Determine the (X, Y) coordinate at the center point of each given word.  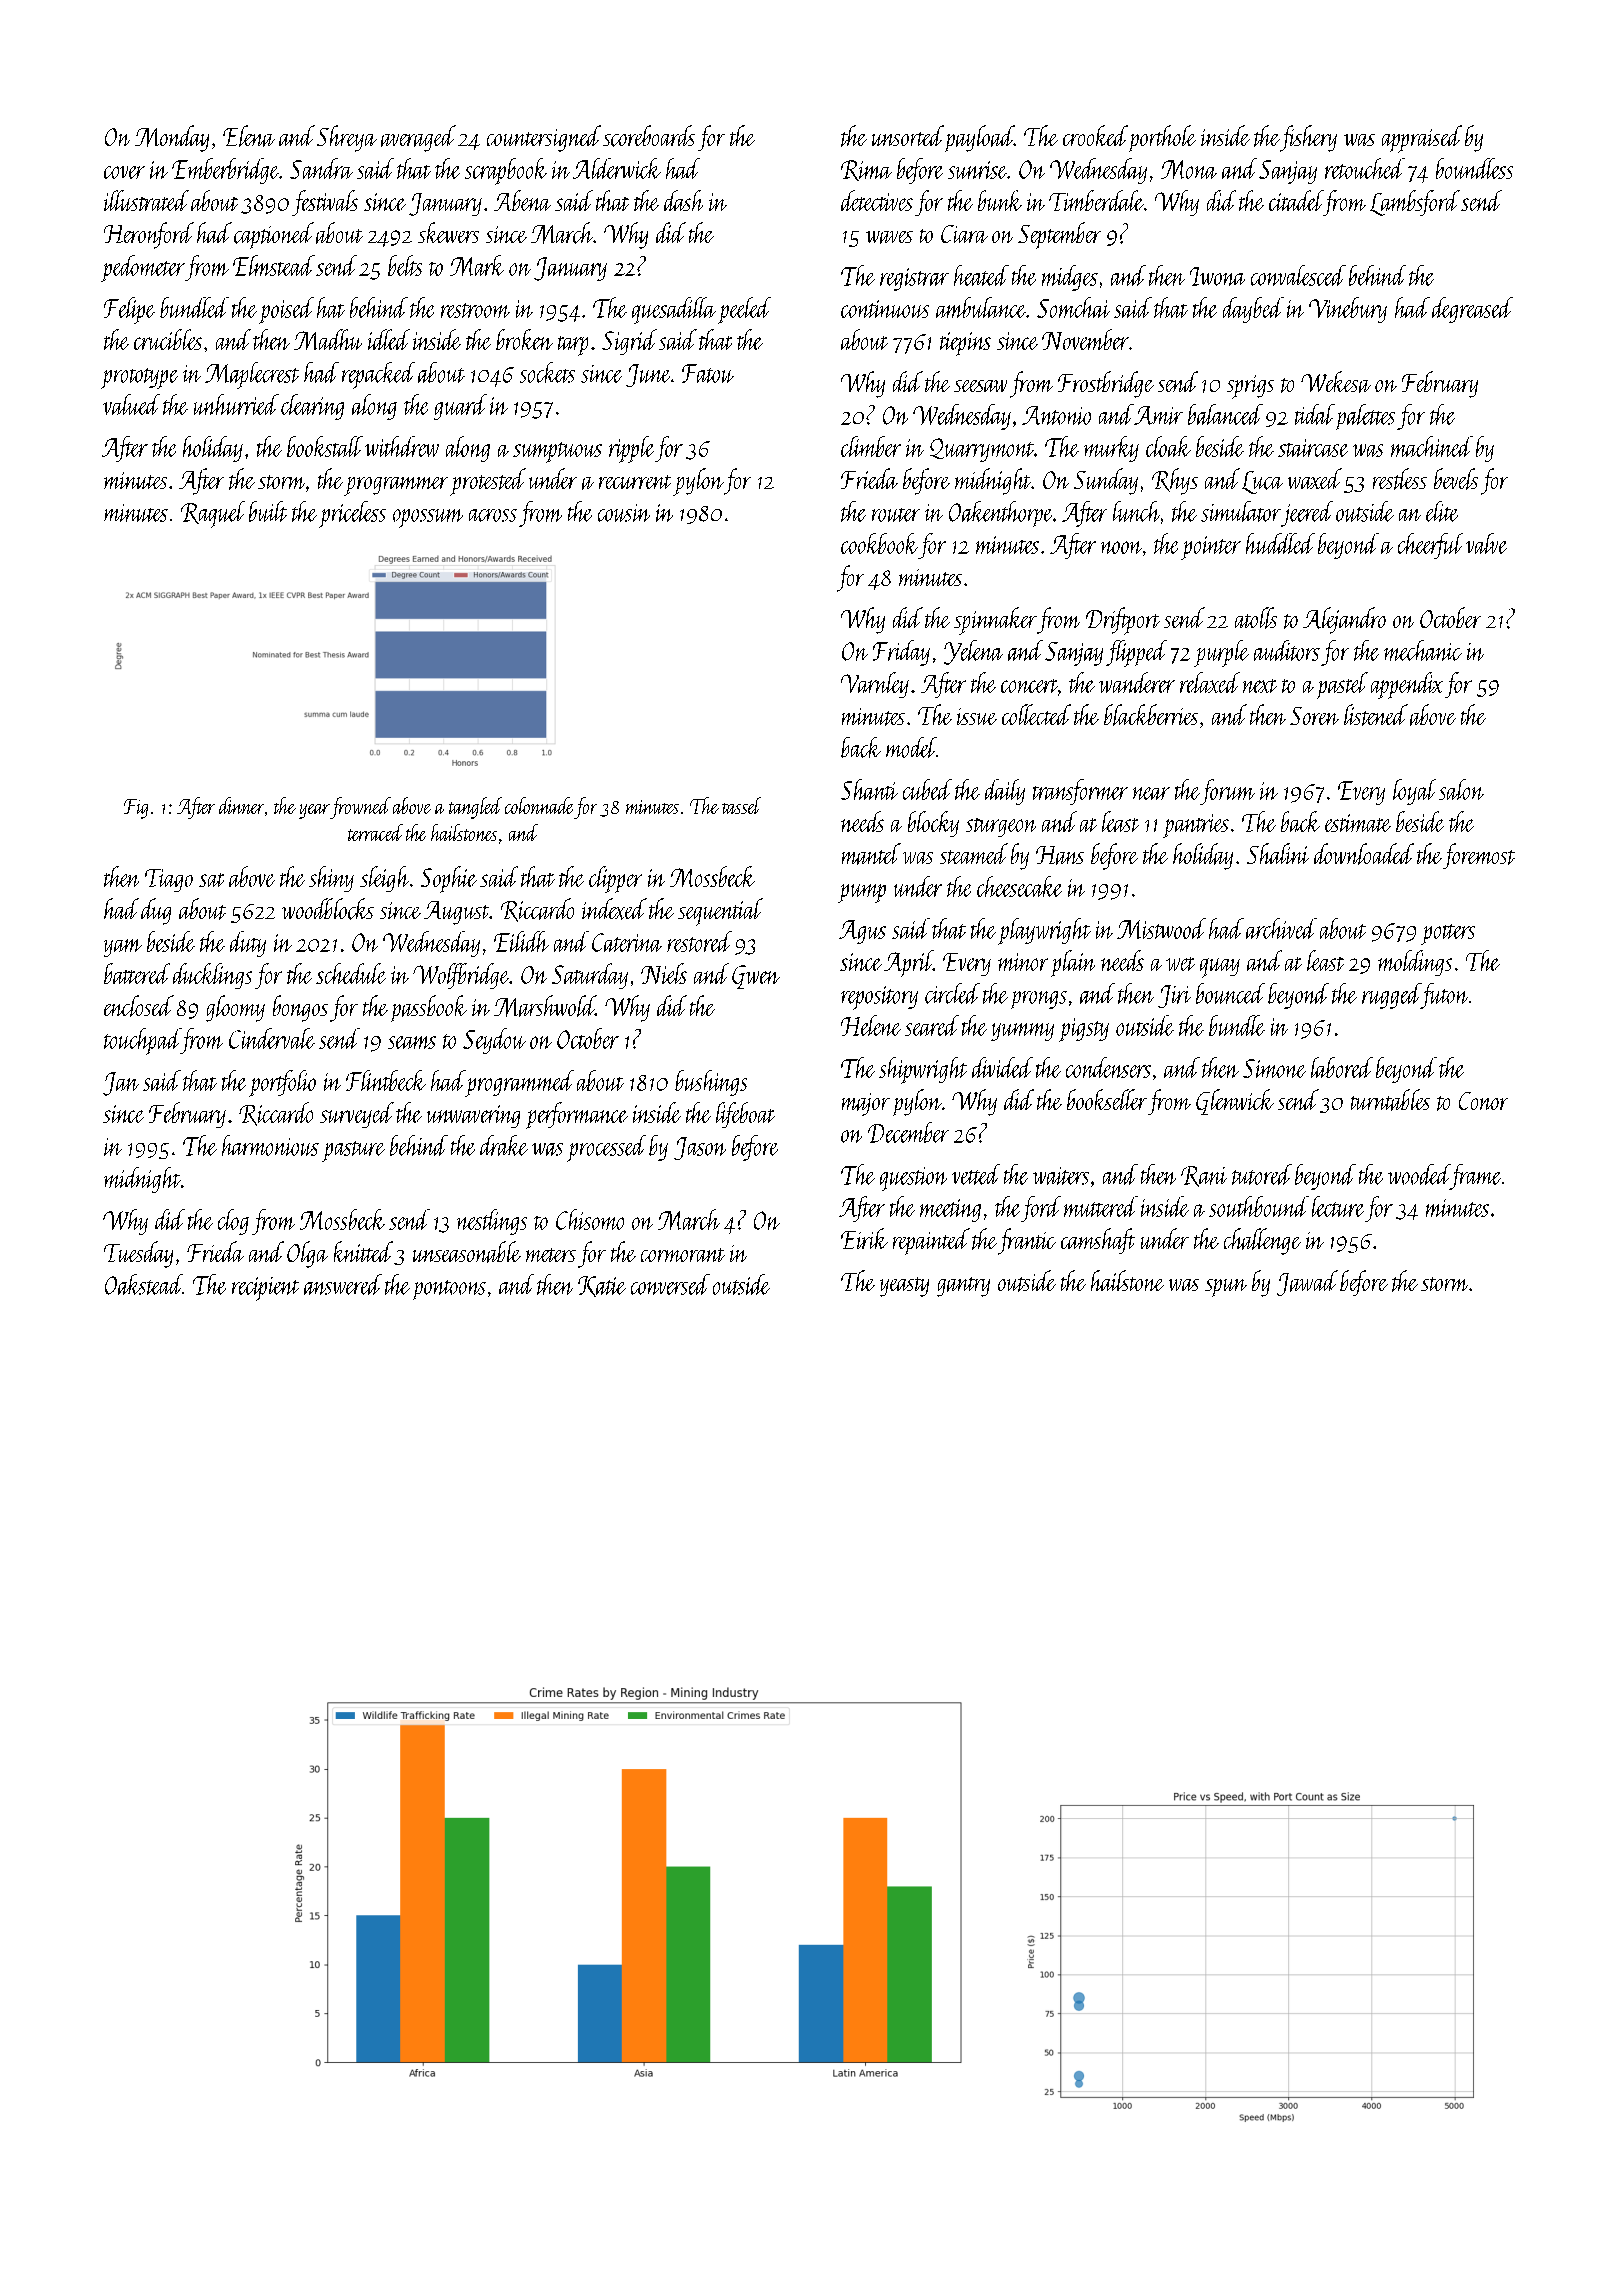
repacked (378, 375)
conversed (670, 1284)
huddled (1280, 543)
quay (1220, 968)
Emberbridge (225, 171)
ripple (631, 449)
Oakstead (144, 1284)
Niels (664, 973)
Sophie (449, 879)
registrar (914, 279)
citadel (1296, 200)
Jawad (1307, 1283)
